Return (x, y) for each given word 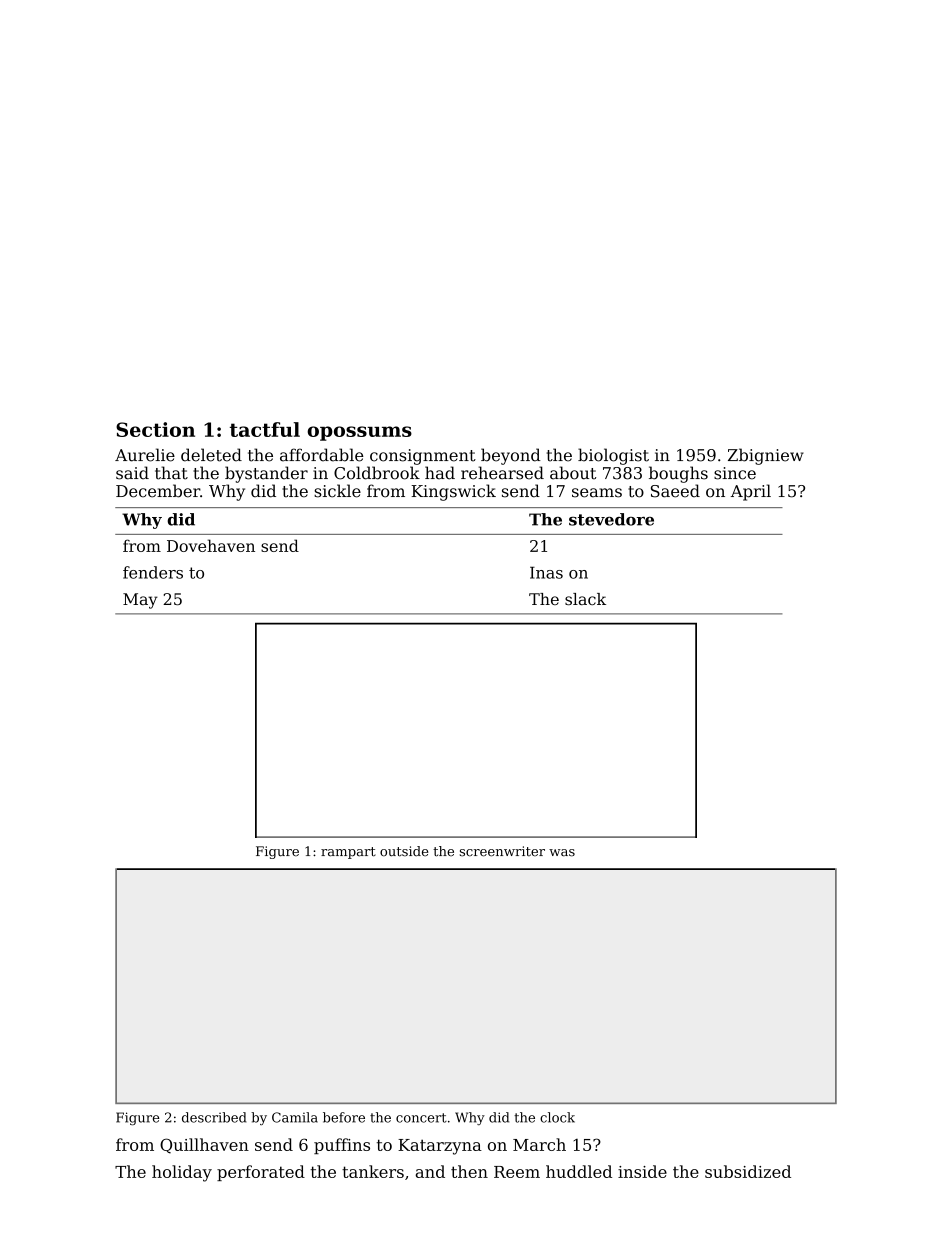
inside (642, 1171)
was (562, 853)
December (158, 491)
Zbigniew (766, 456)
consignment (423, 457)
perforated (261, 1173)
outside (404, 851)
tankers (373, 1171)
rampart (348, 853)
